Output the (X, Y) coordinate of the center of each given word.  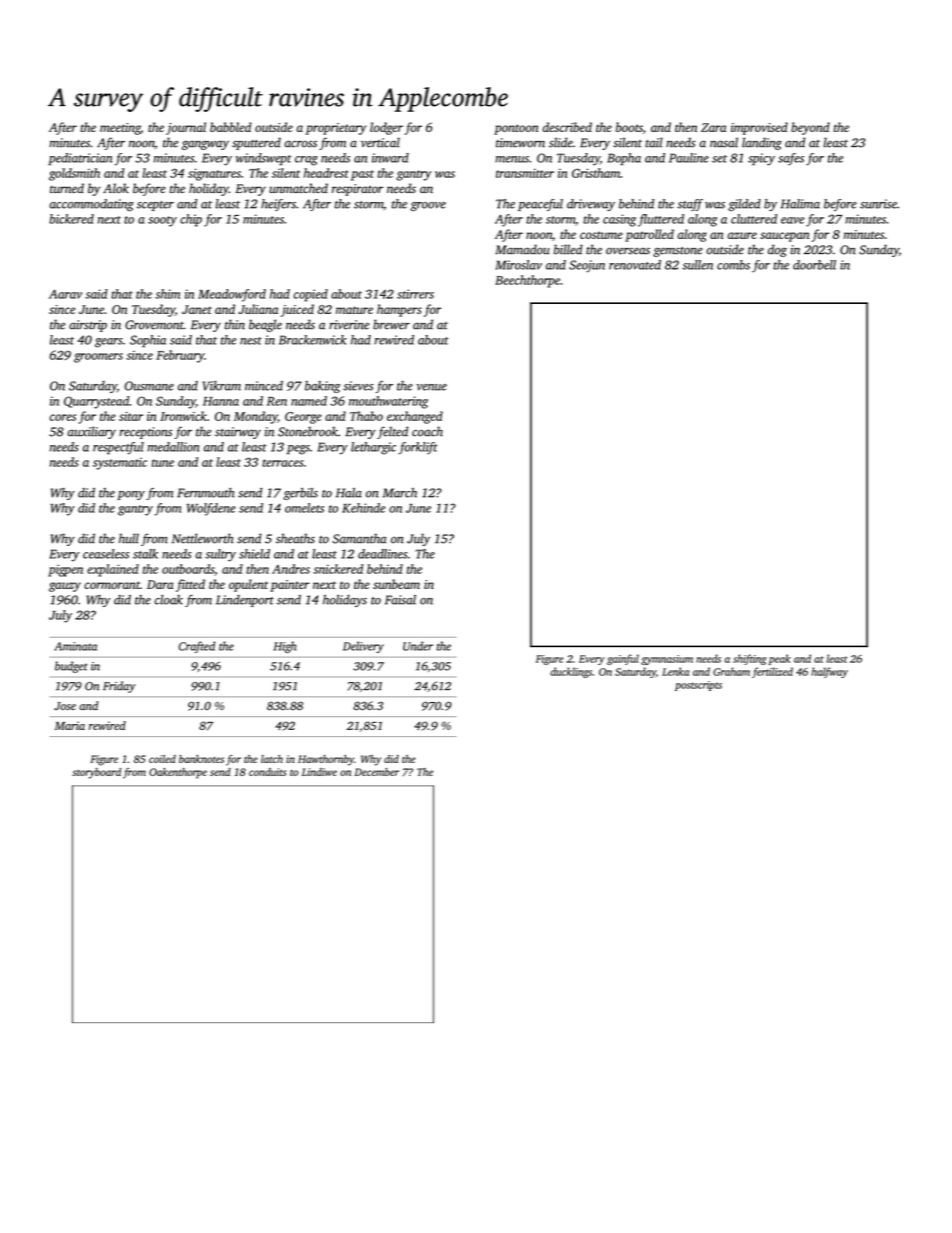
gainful (623, 659)
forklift (418, 448)
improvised (759, 128)
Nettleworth (202, 538)
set (719, 159)
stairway (238, 433)
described (567, 127)
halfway (829, 672)
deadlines (382, 554)
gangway (205, 145)
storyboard (96, 773)
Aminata (75, 646)
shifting (750, 659)
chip (191, 220)
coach (427, 431)
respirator (357, 190)
